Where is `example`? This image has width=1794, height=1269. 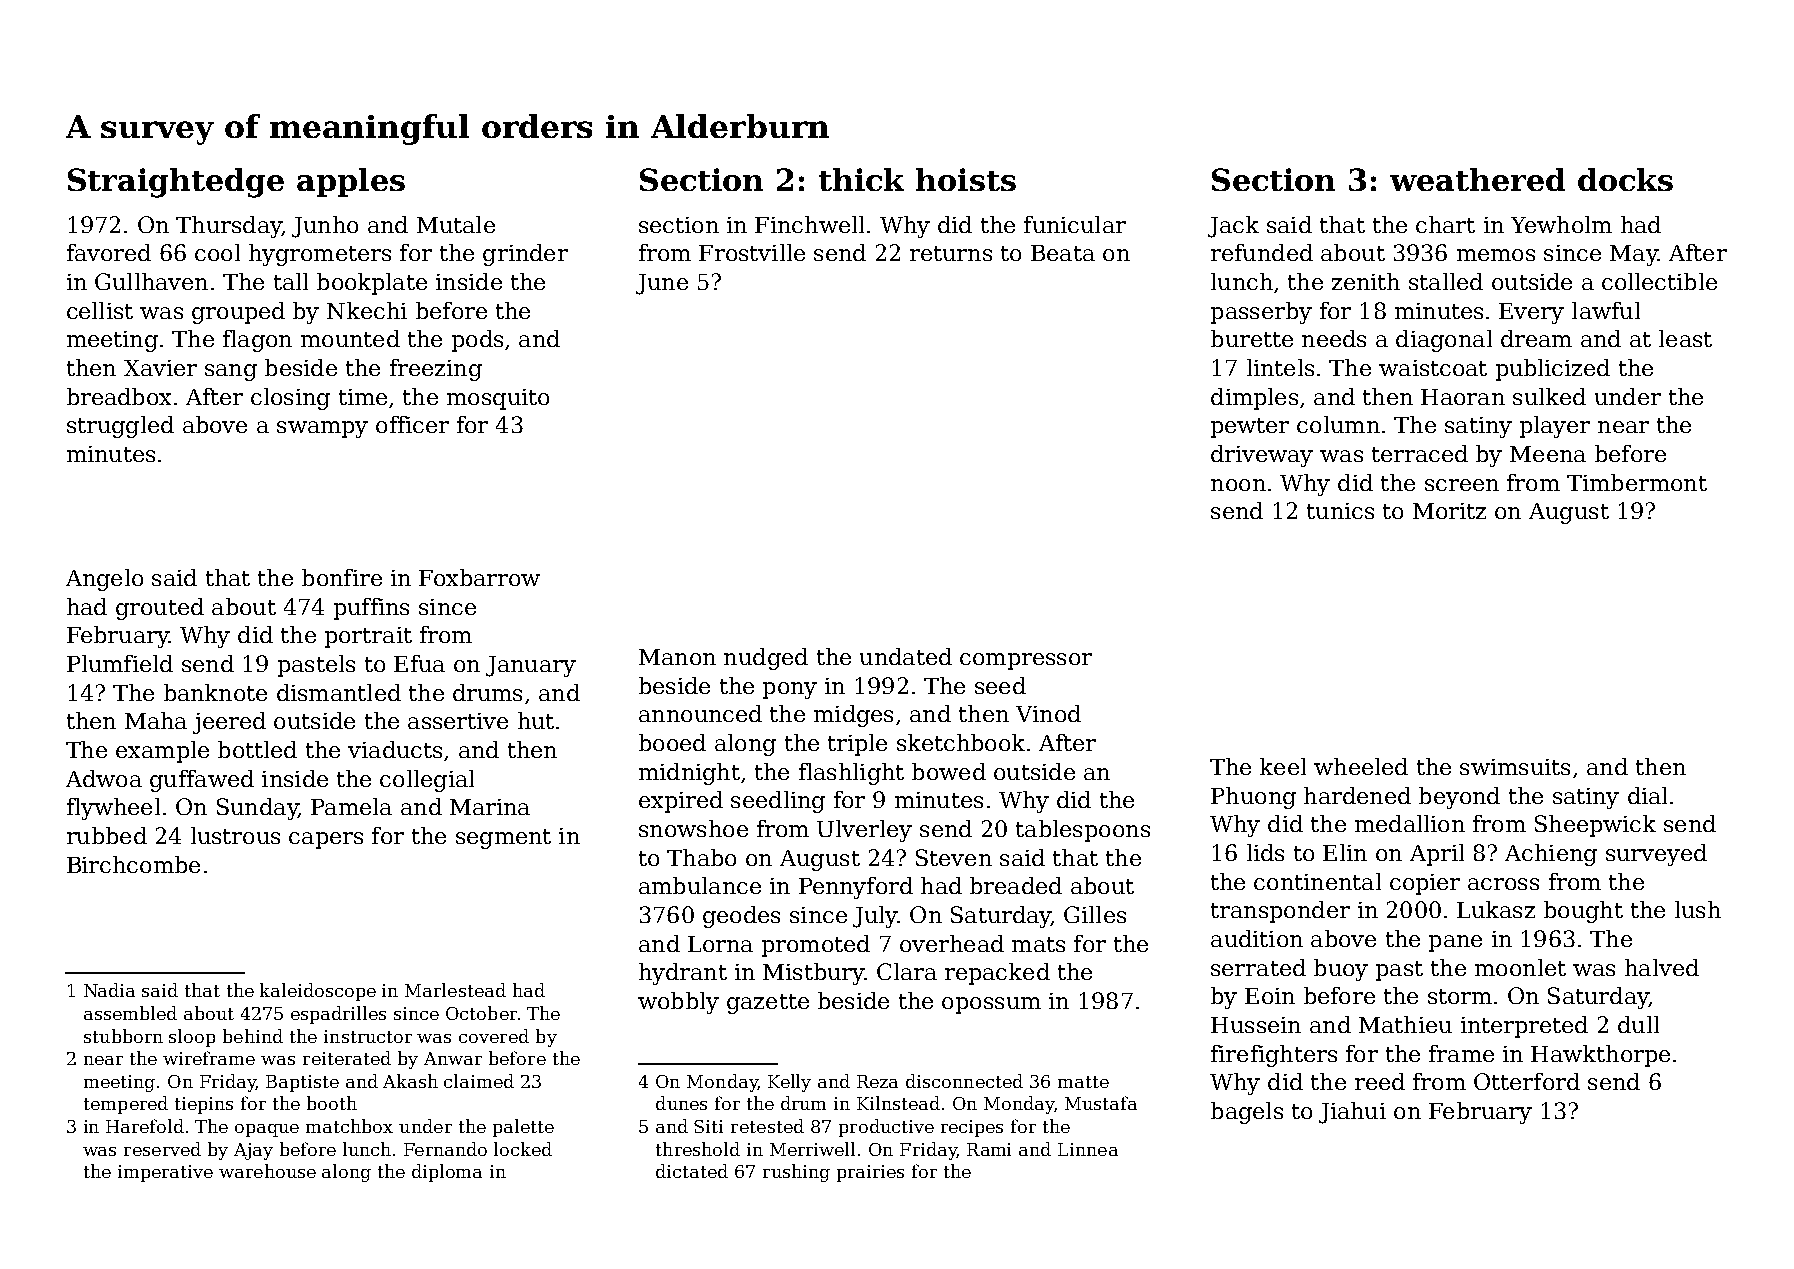 example is located at coordinates (162, 752).
